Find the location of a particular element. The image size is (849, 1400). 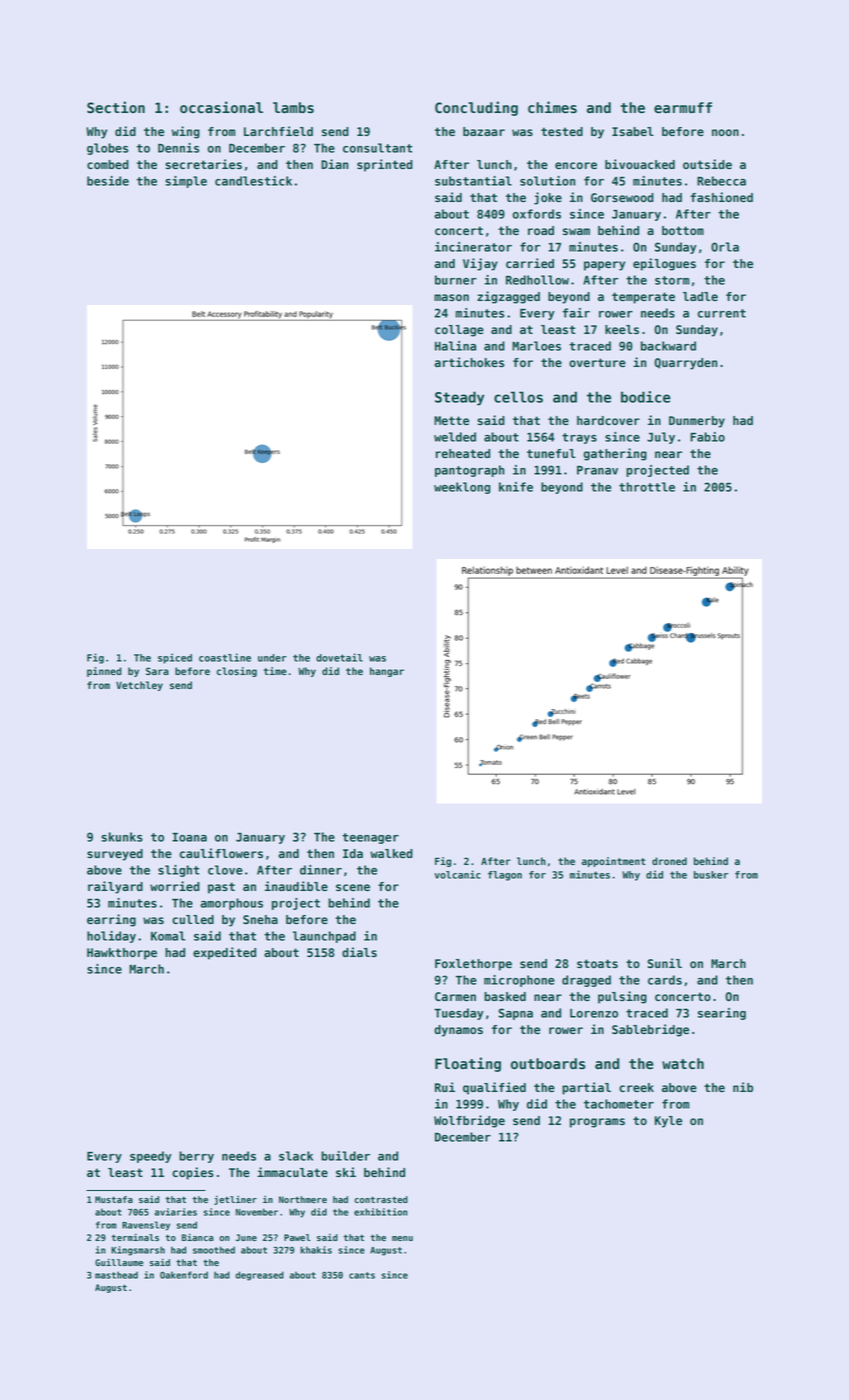

Mustafa is located at coordinates (114, 1199).
